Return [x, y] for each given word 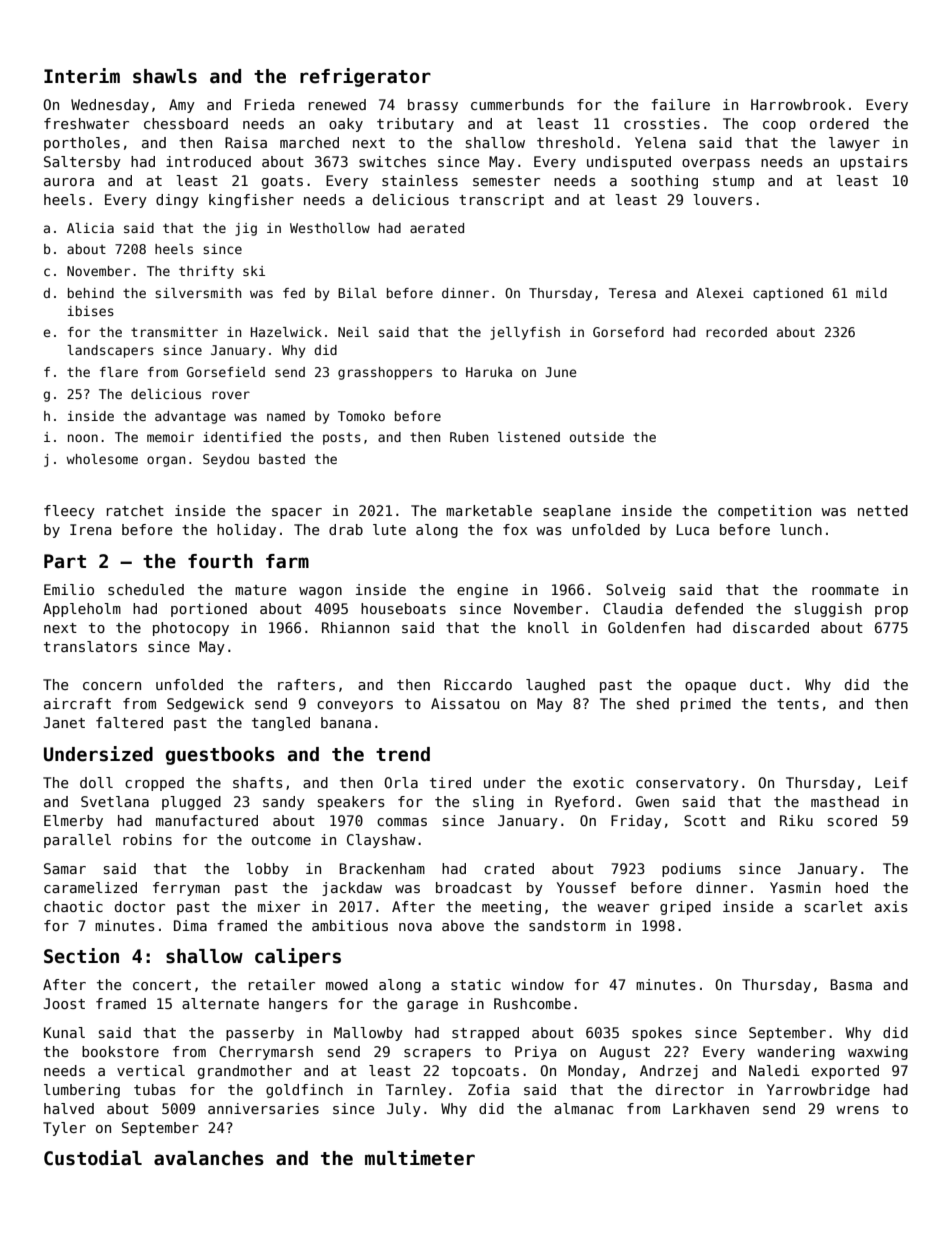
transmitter [174, 332]
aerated [437, 228]
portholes [82, 144]
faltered [129, 722]
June [560, 372]
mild [871, 293]
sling [493, 803]
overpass [716, 164]
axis [891, 906]
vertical [151, 1070]
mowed [347, 984]
